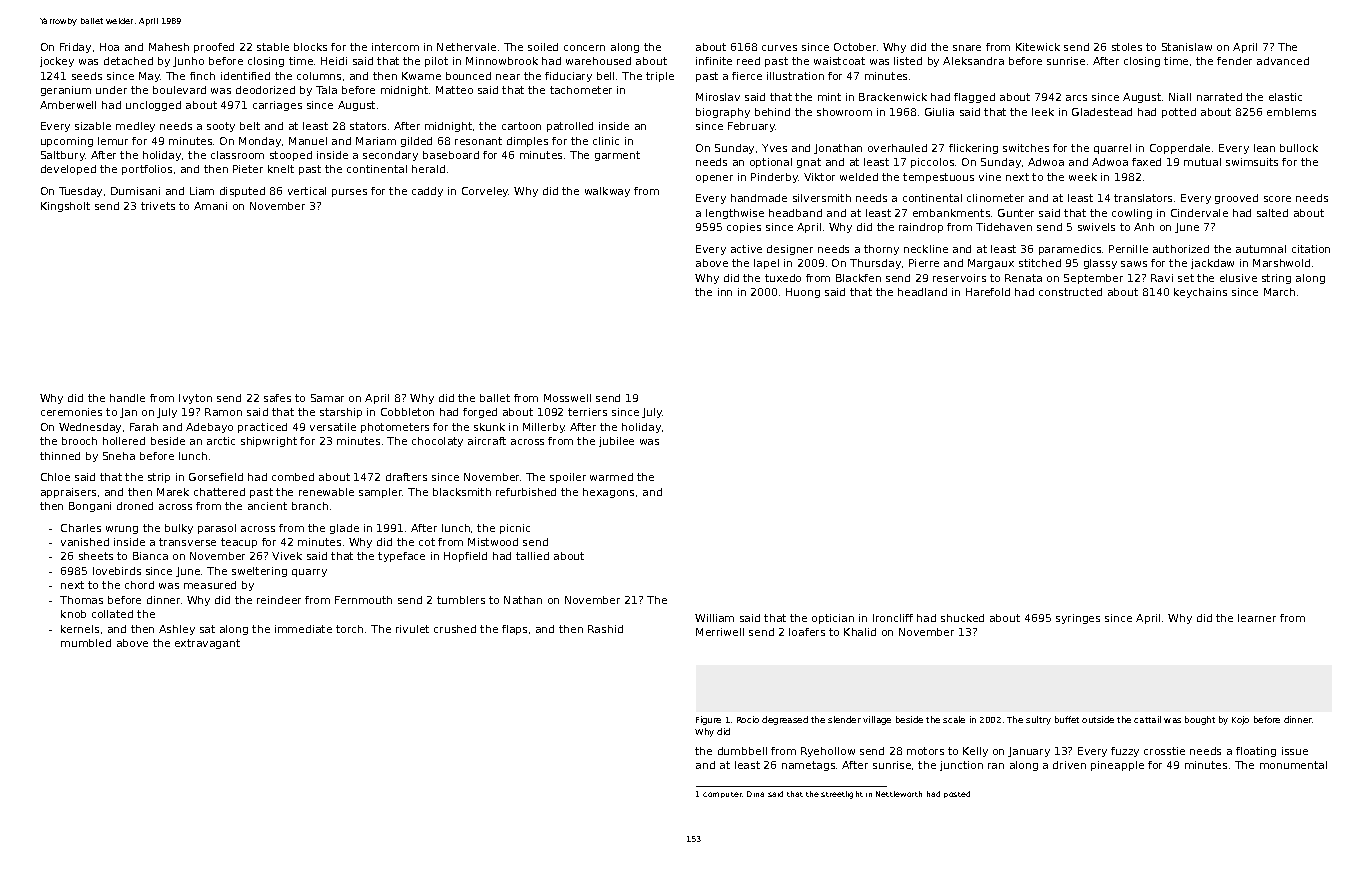  What do you see at coordinates (584, 48) in the screenshot?
I see `concern` at bounding box center [584, 48].
